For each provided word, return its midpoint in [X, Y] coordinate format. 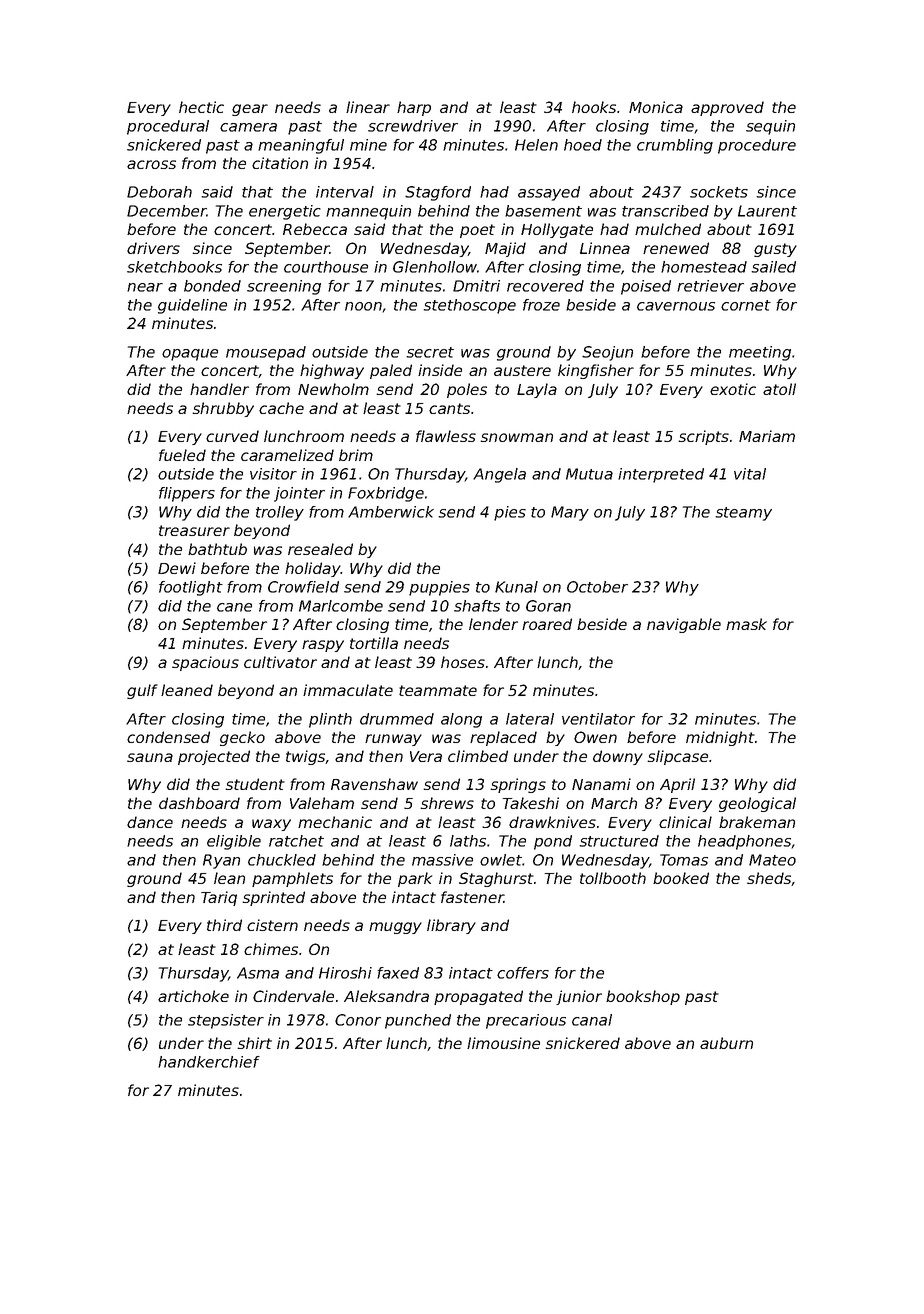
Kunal [516, 587]
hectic [201, 107]
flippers [187, 494]
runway [393, 740]
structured [619, 841]
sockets [719, 192]
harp [414, 108]
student [255, 784]
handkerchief [209, 1062]
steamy [743, 514]
